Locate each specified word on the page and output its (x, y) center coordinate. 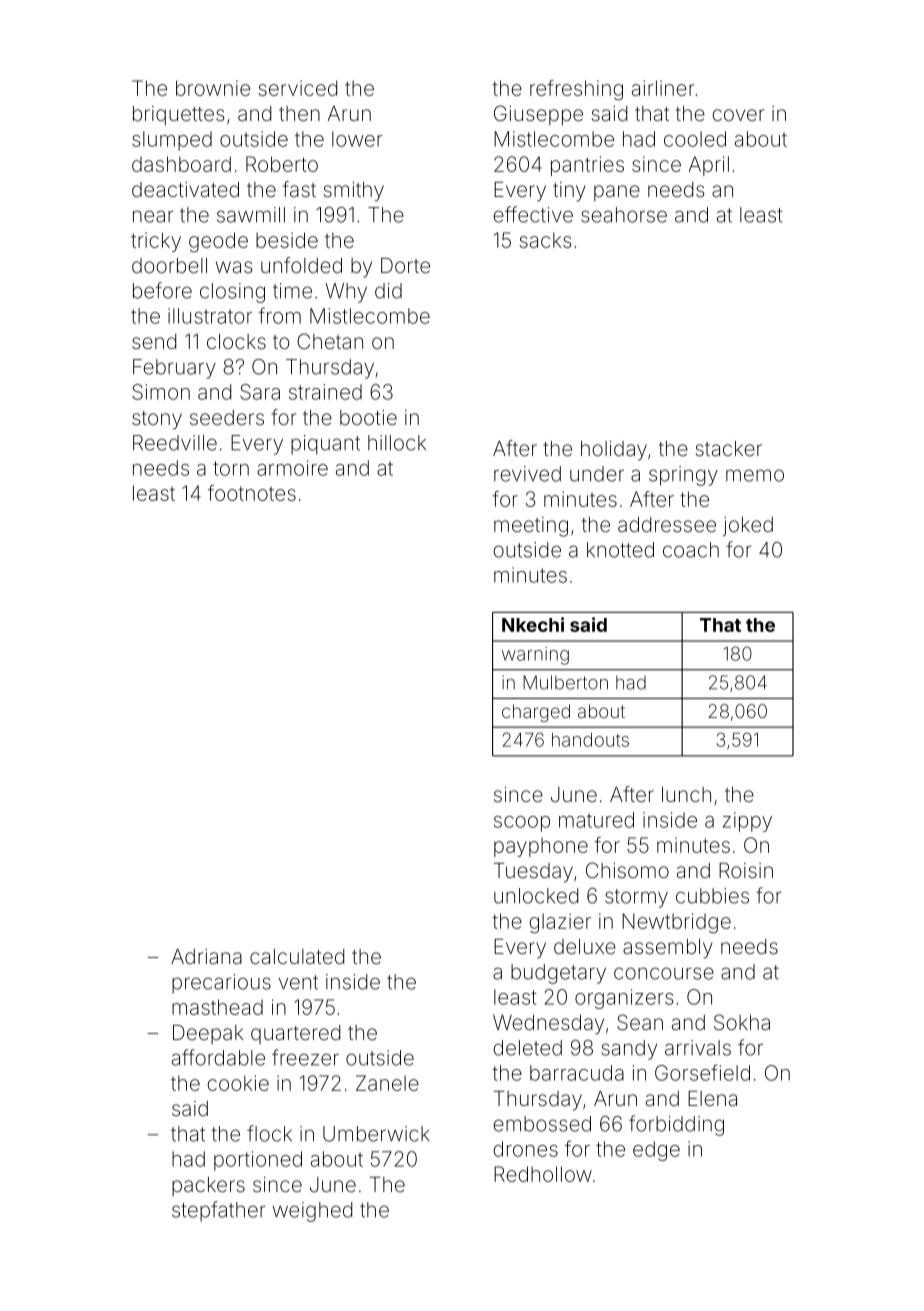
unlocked (536, 896)
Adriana (206, 956)
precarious (221, 984)
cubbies (712, 896)
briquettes (178, 115)
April (709, 166)
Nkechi (533, 624)
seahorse (624, 215)
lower (357, 139)
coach (691, 550)
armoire (292, 468)
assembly (668, 949)
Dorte (405, 265)
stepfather (218, 1211)
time (292, 291)
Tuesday (533, 873)
